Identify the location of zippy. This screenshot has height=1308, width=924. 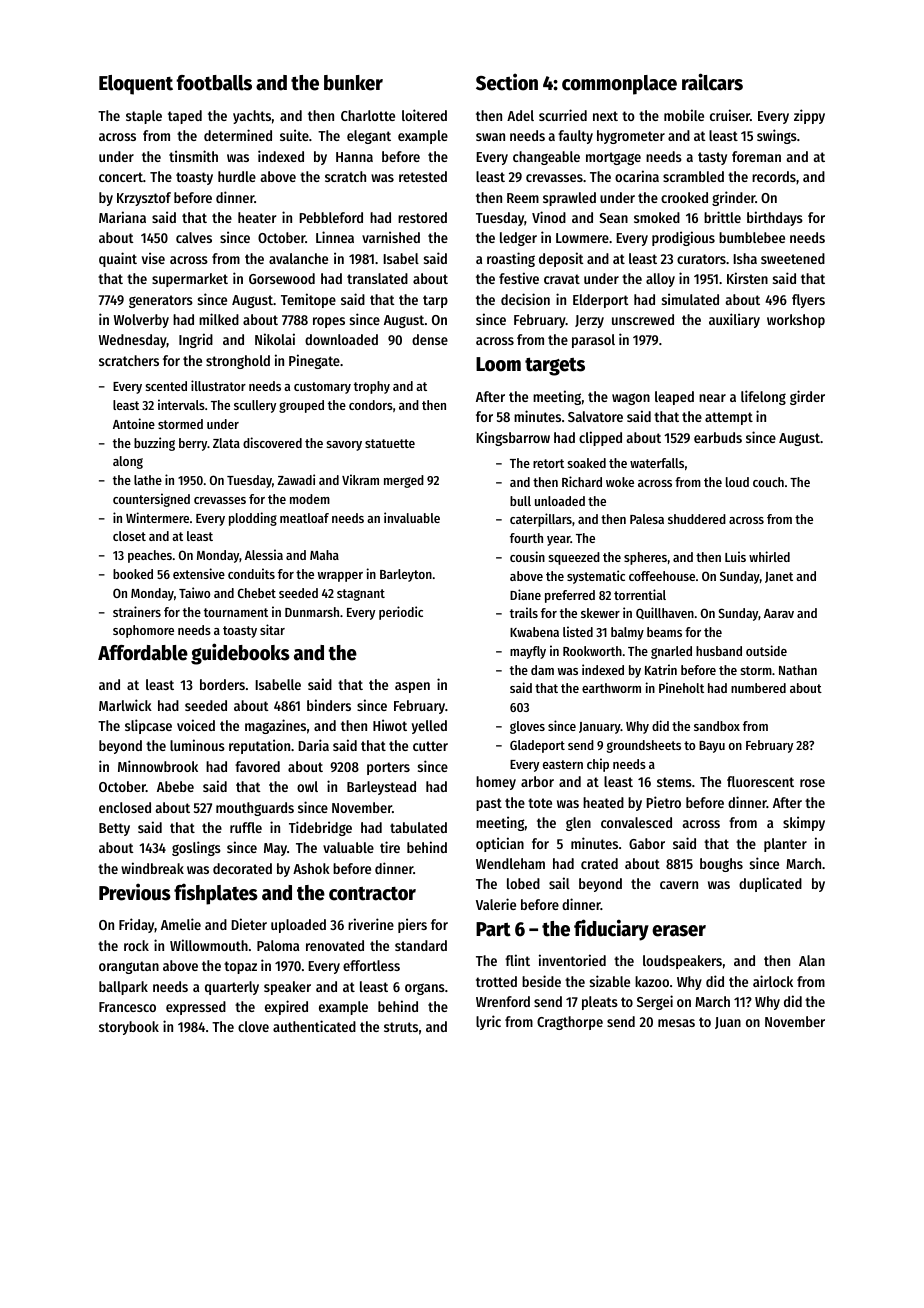
(809, 116).
